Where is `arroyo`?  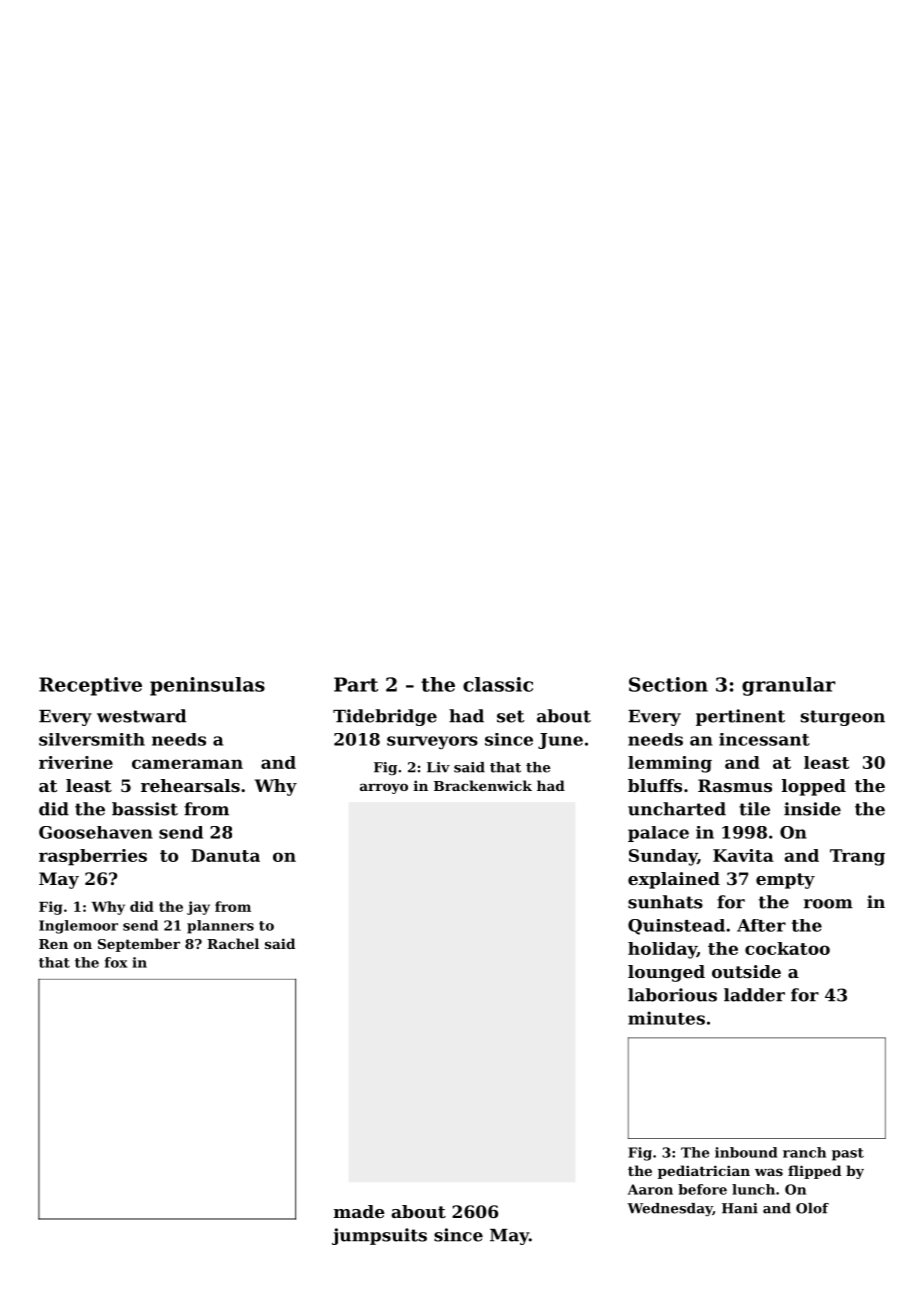
arroyo is located at coordinates (384, 788).
